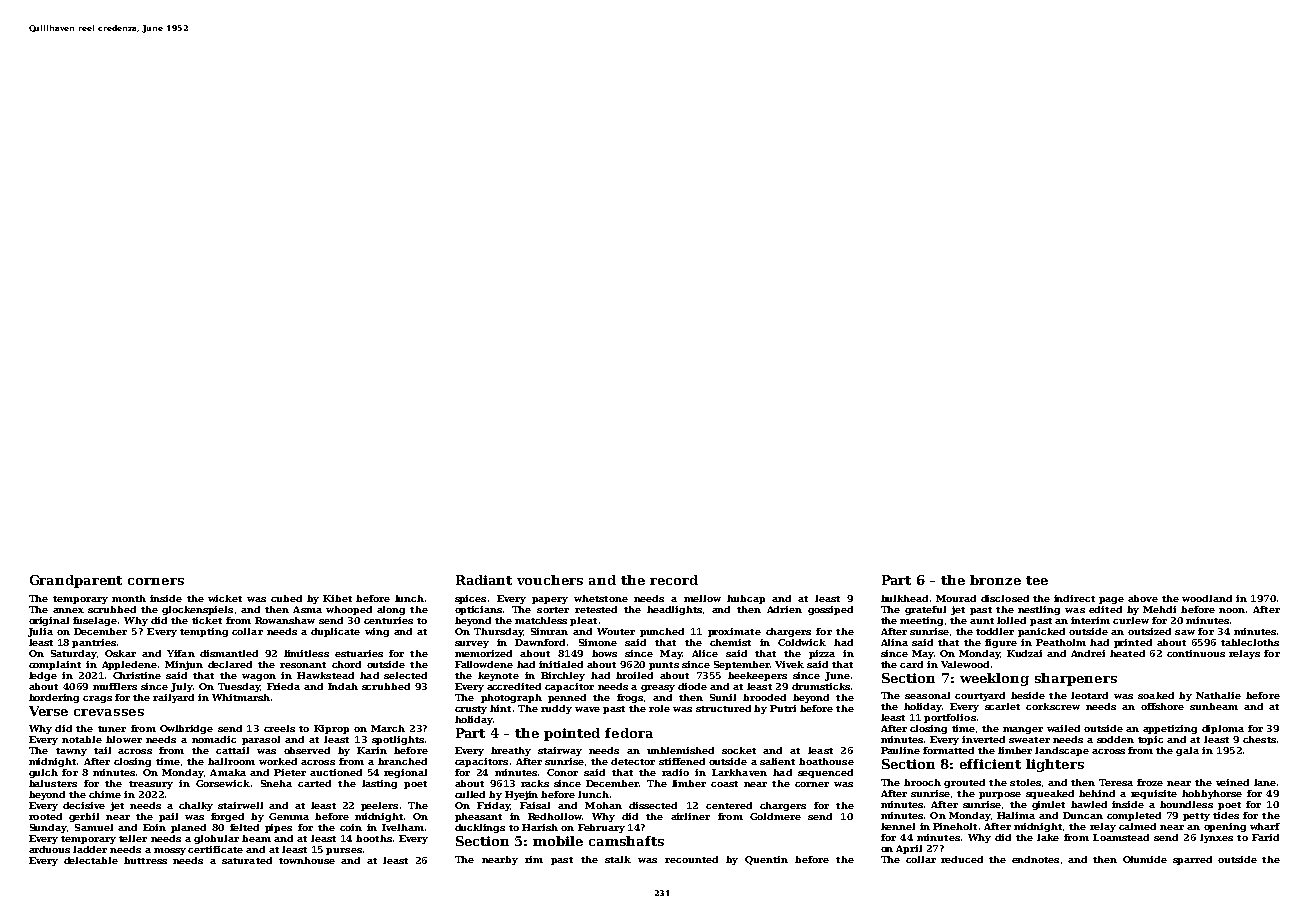 The image size is (1308, 924). Describe the element at coordinates (1207, 598) in the screenshot. I see `woodland` at that location.
